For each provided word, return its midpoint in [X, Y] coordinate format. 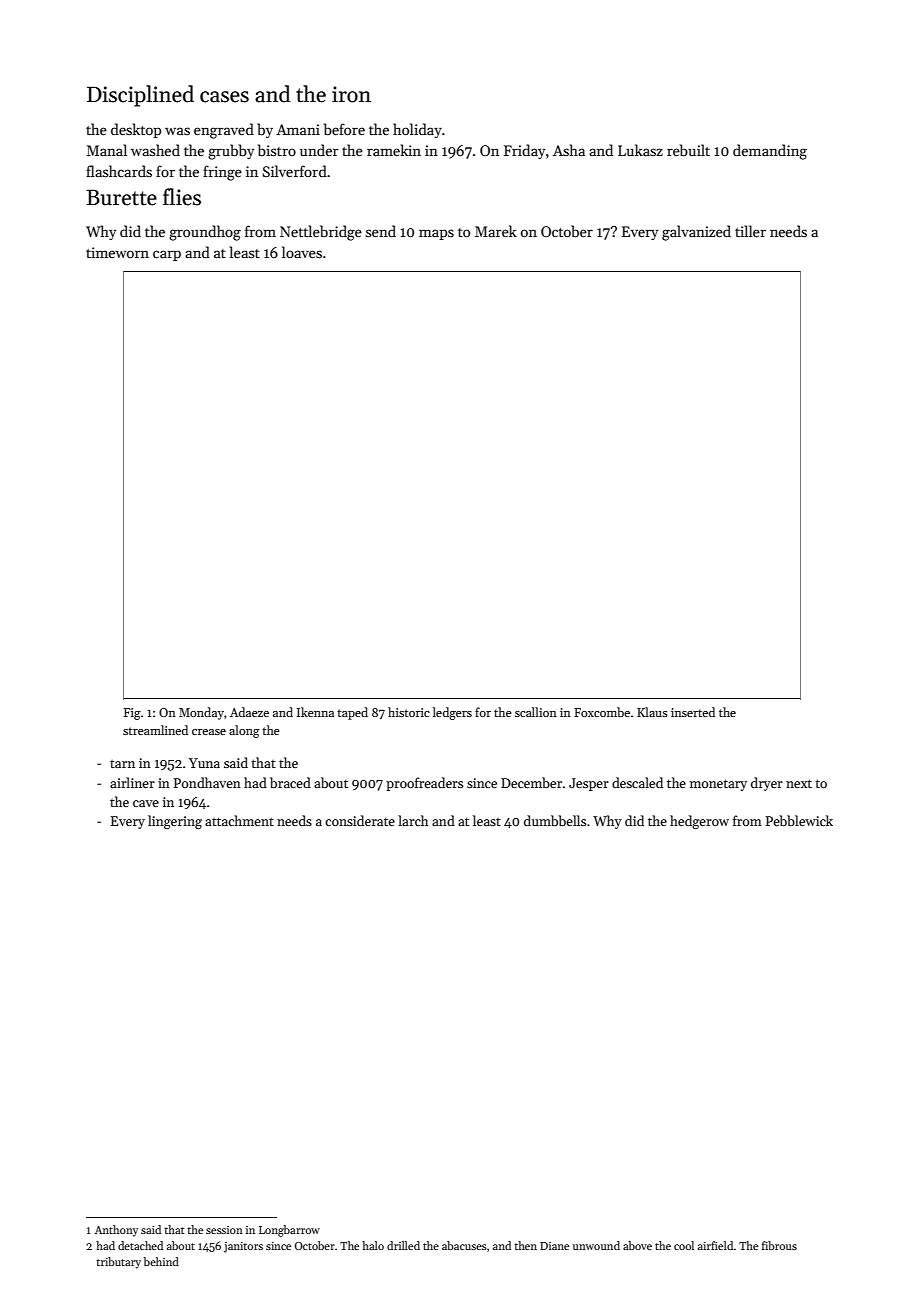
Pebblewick [799, 820]
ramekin [394, 150]
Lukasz [640, 150]
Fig [132, 714]
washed [155, 150]
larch [413, 820]
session [224, 1230]
